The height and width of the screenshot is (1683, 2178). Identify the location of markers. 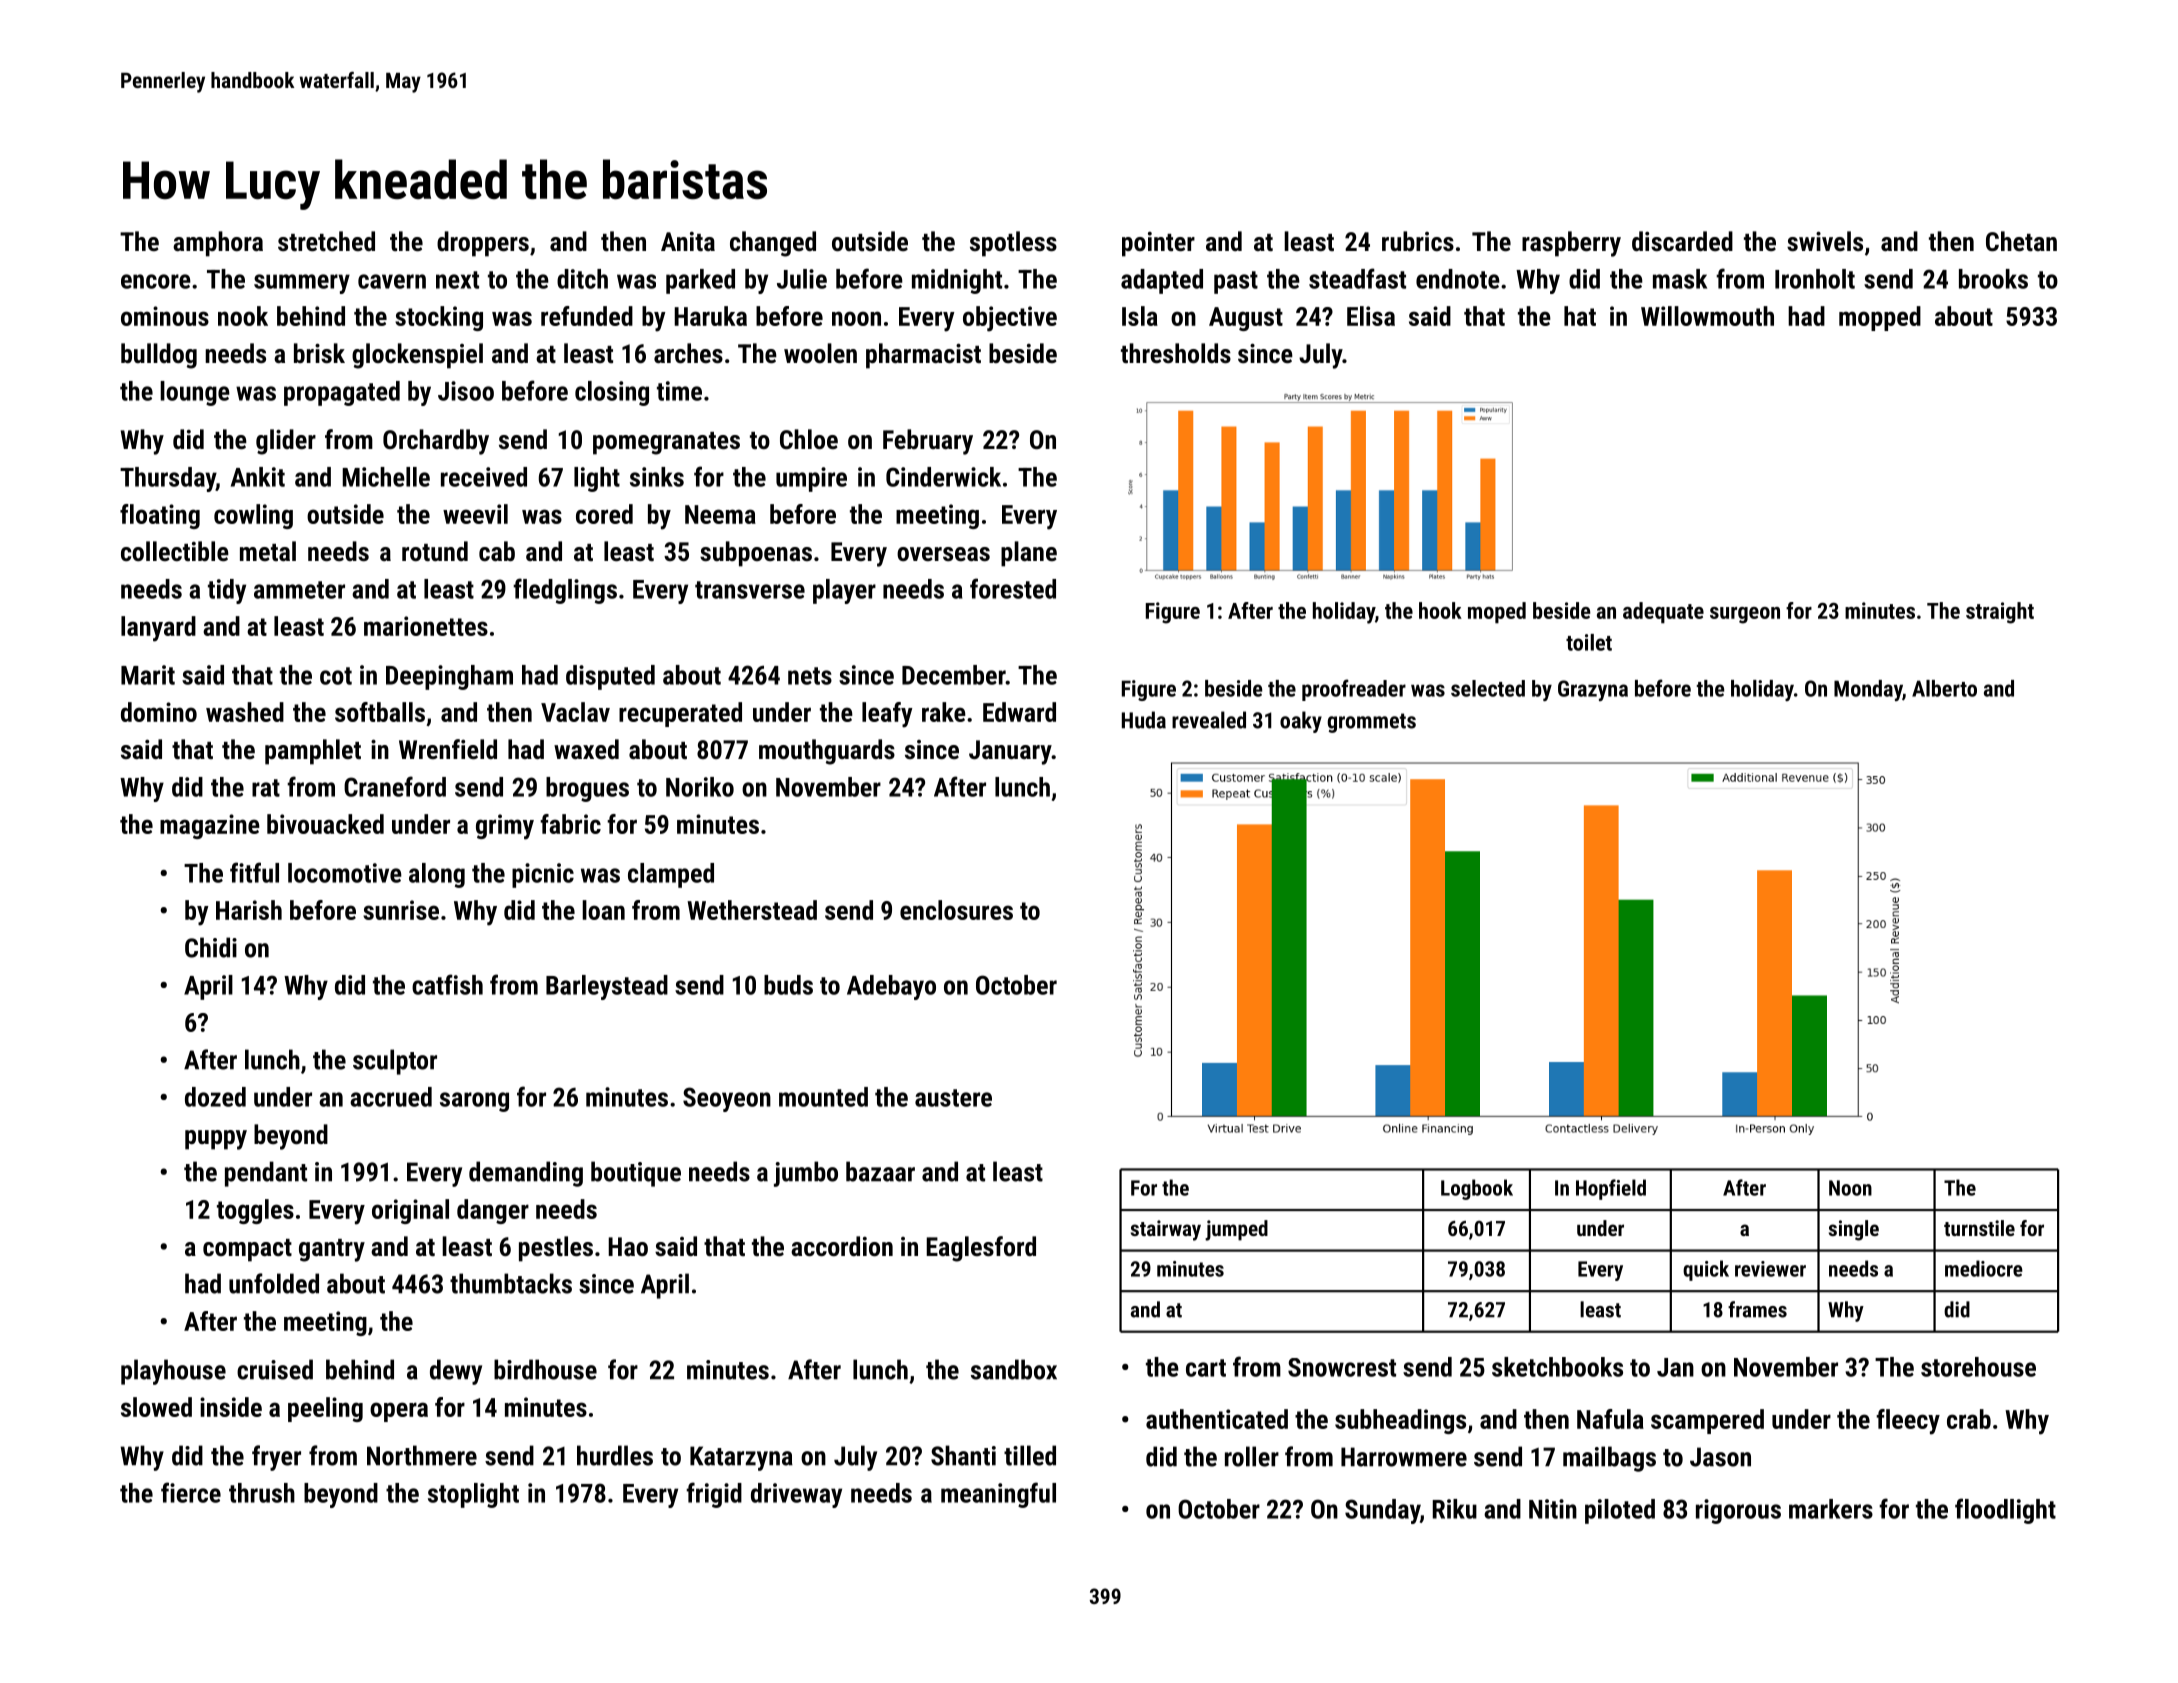
(1831, 1509).
